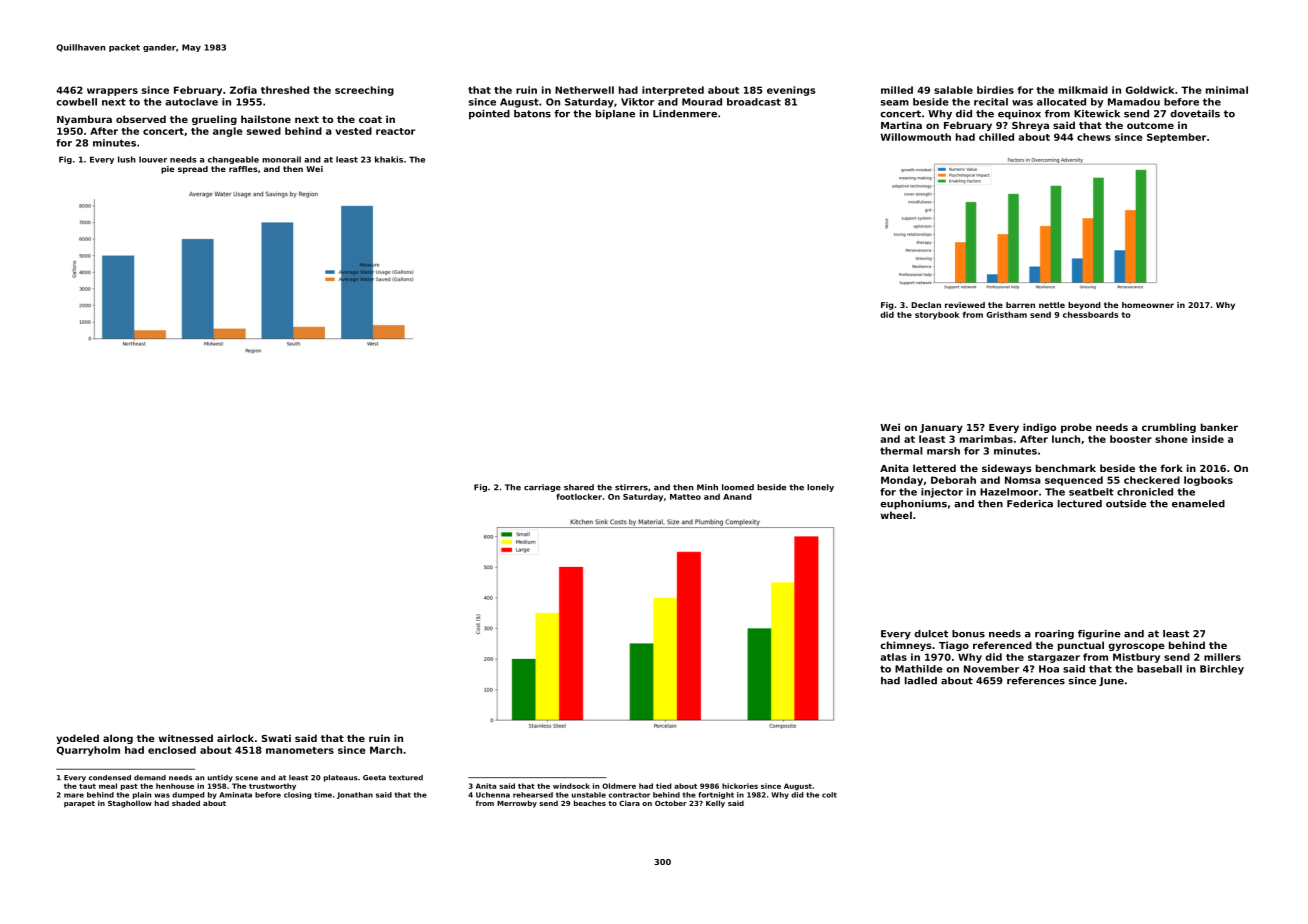 This screenshot has width=1308, height=924. What do you see at coordinates (167, 170) in the screenshot?
I see `pie` at bounding box center [167, 170].
